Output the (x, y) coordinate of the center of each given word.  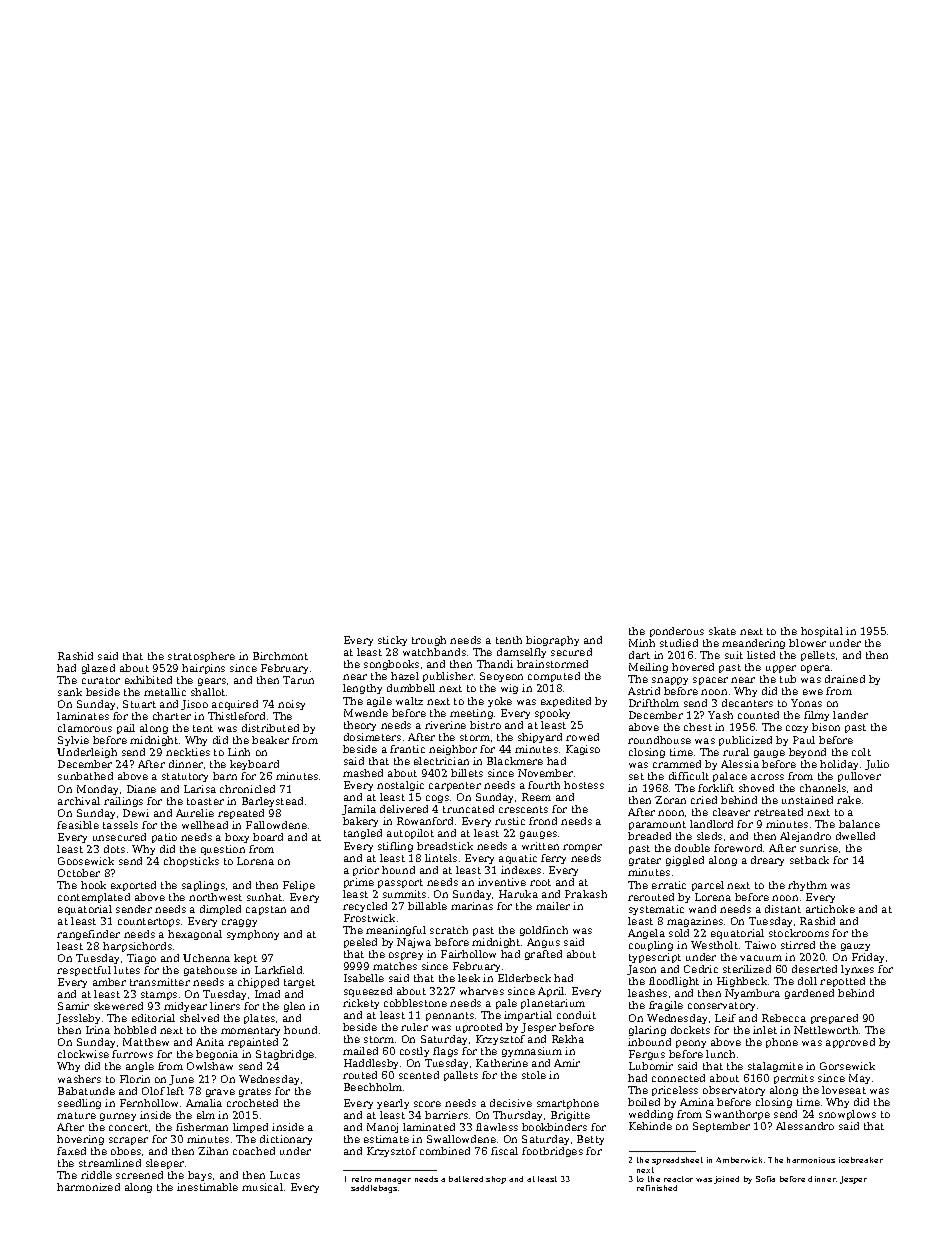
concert (128, 1127)
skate (722, 631)
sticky (392, 641)
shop (496, 1180)
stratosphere (201, 657)
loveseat (844, 1090)
